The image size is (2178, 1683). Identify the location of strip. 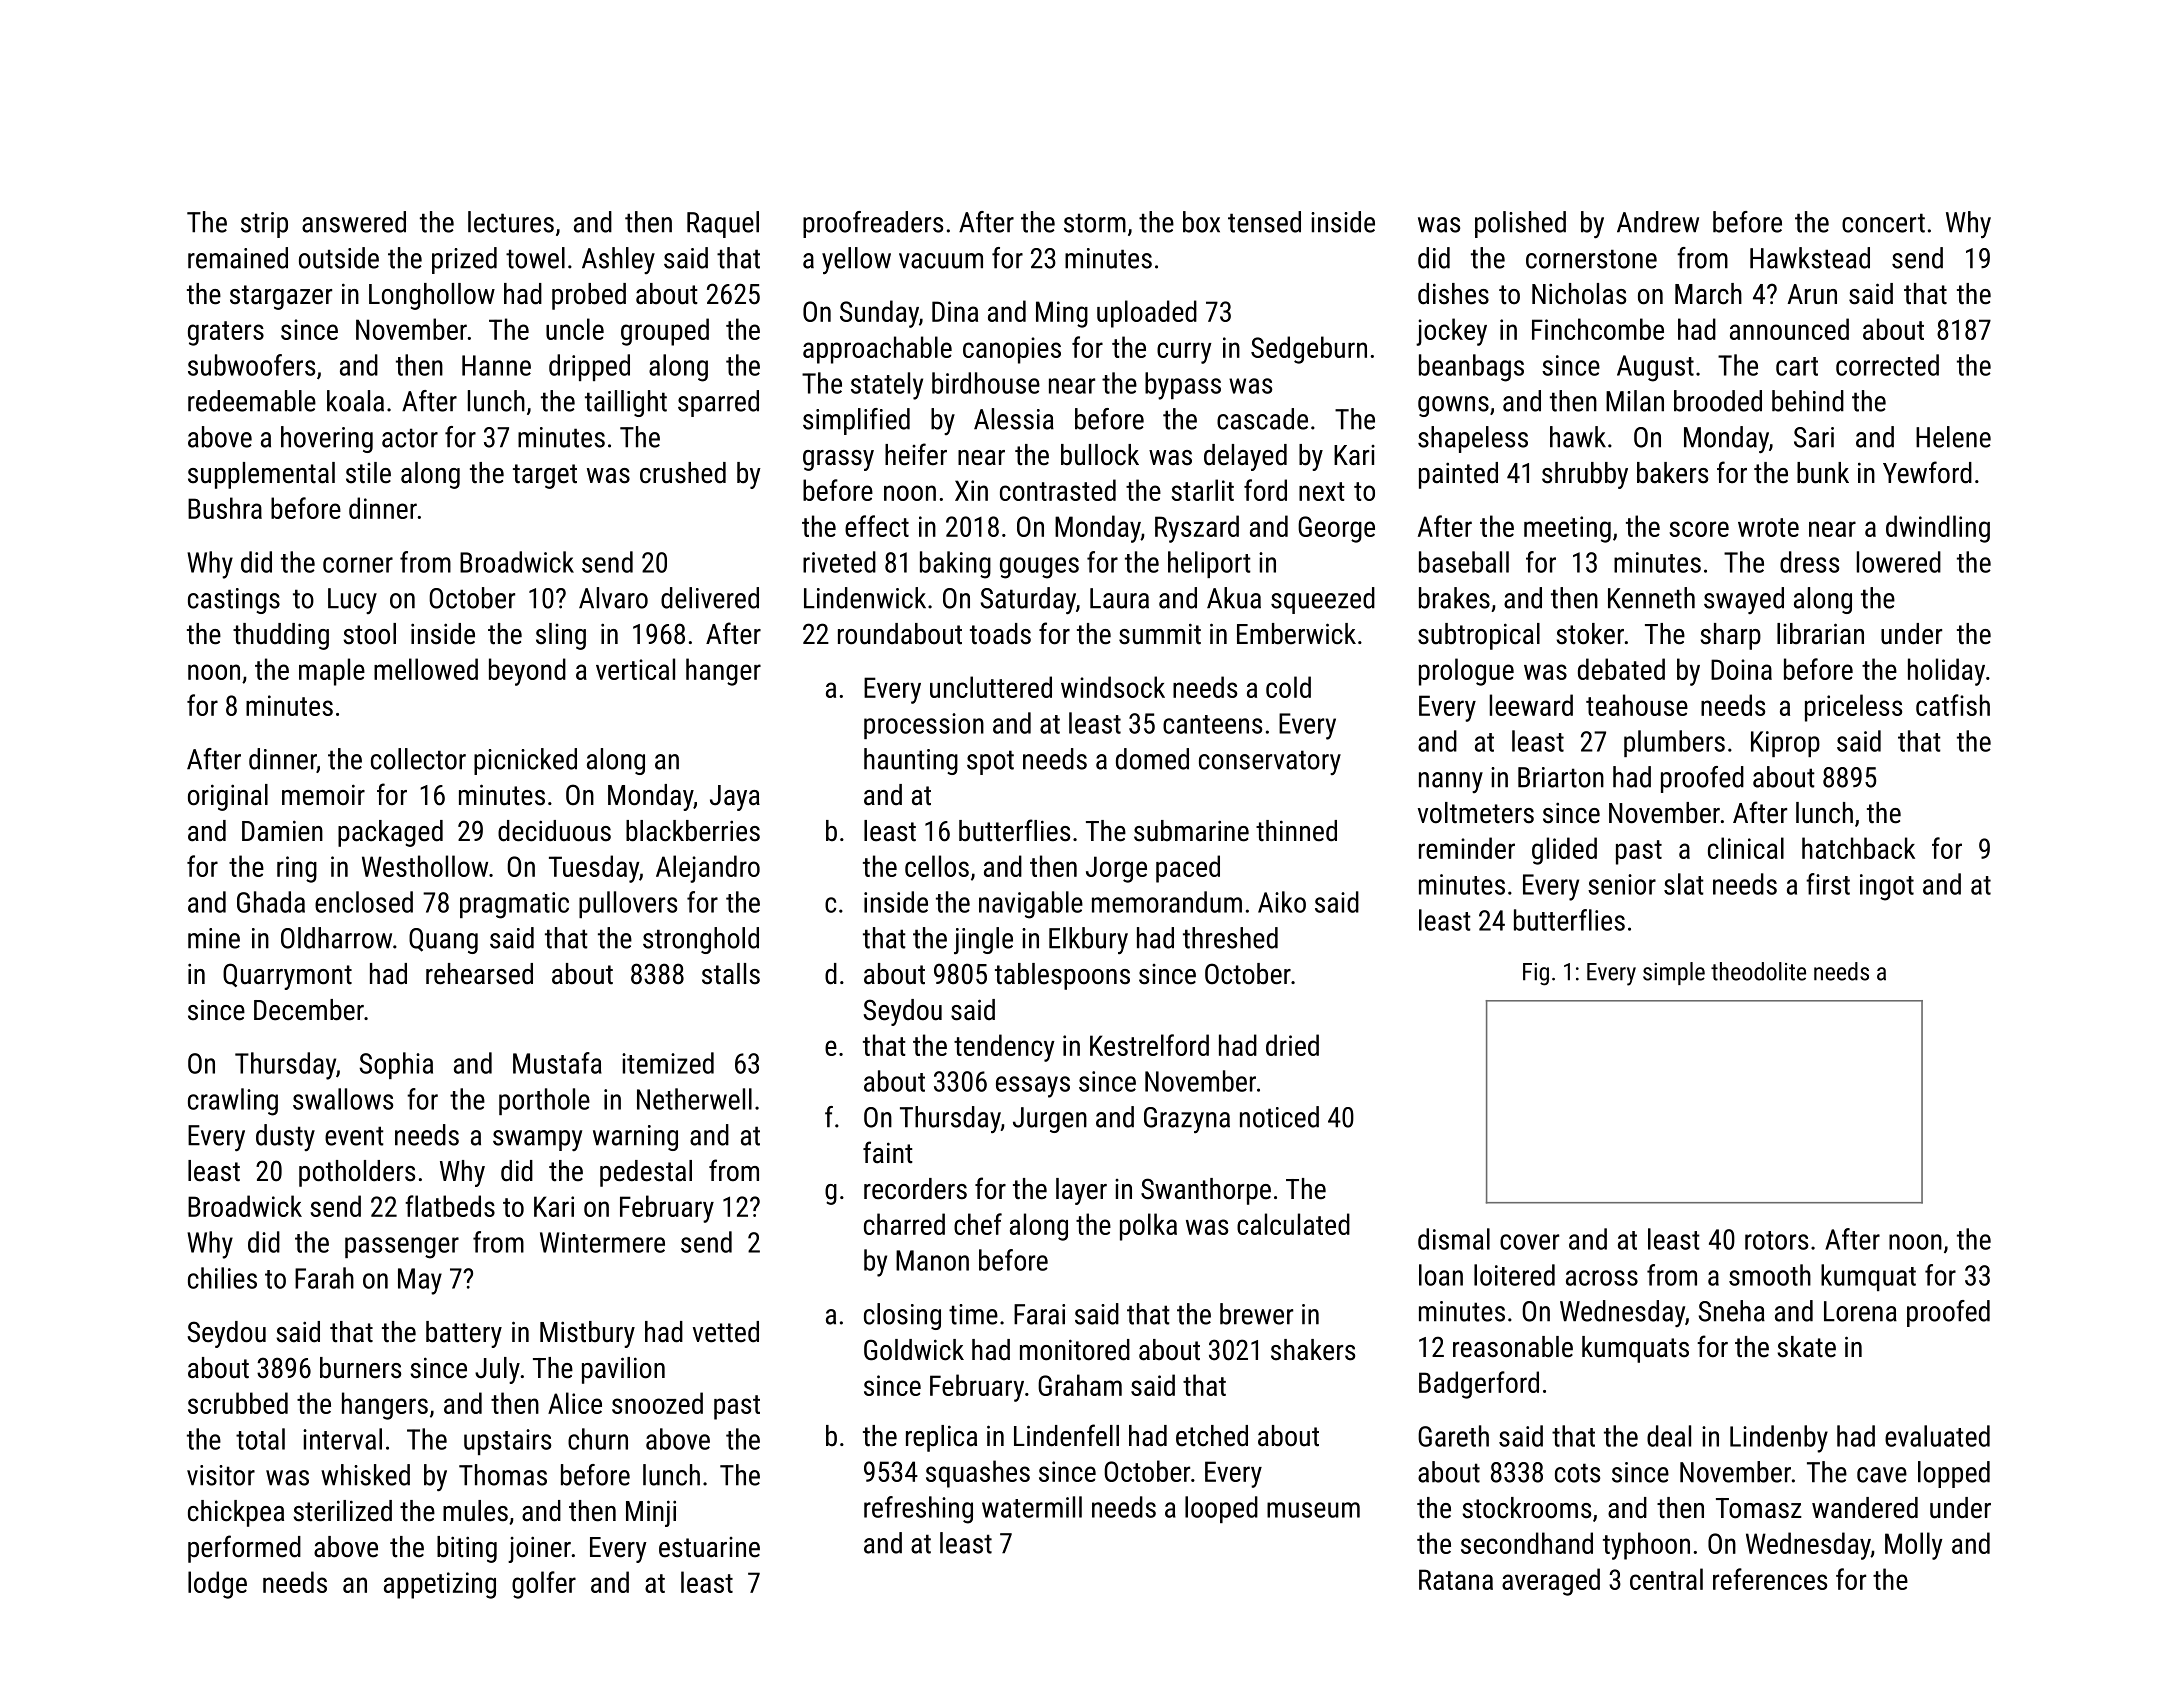
(264, 225).
